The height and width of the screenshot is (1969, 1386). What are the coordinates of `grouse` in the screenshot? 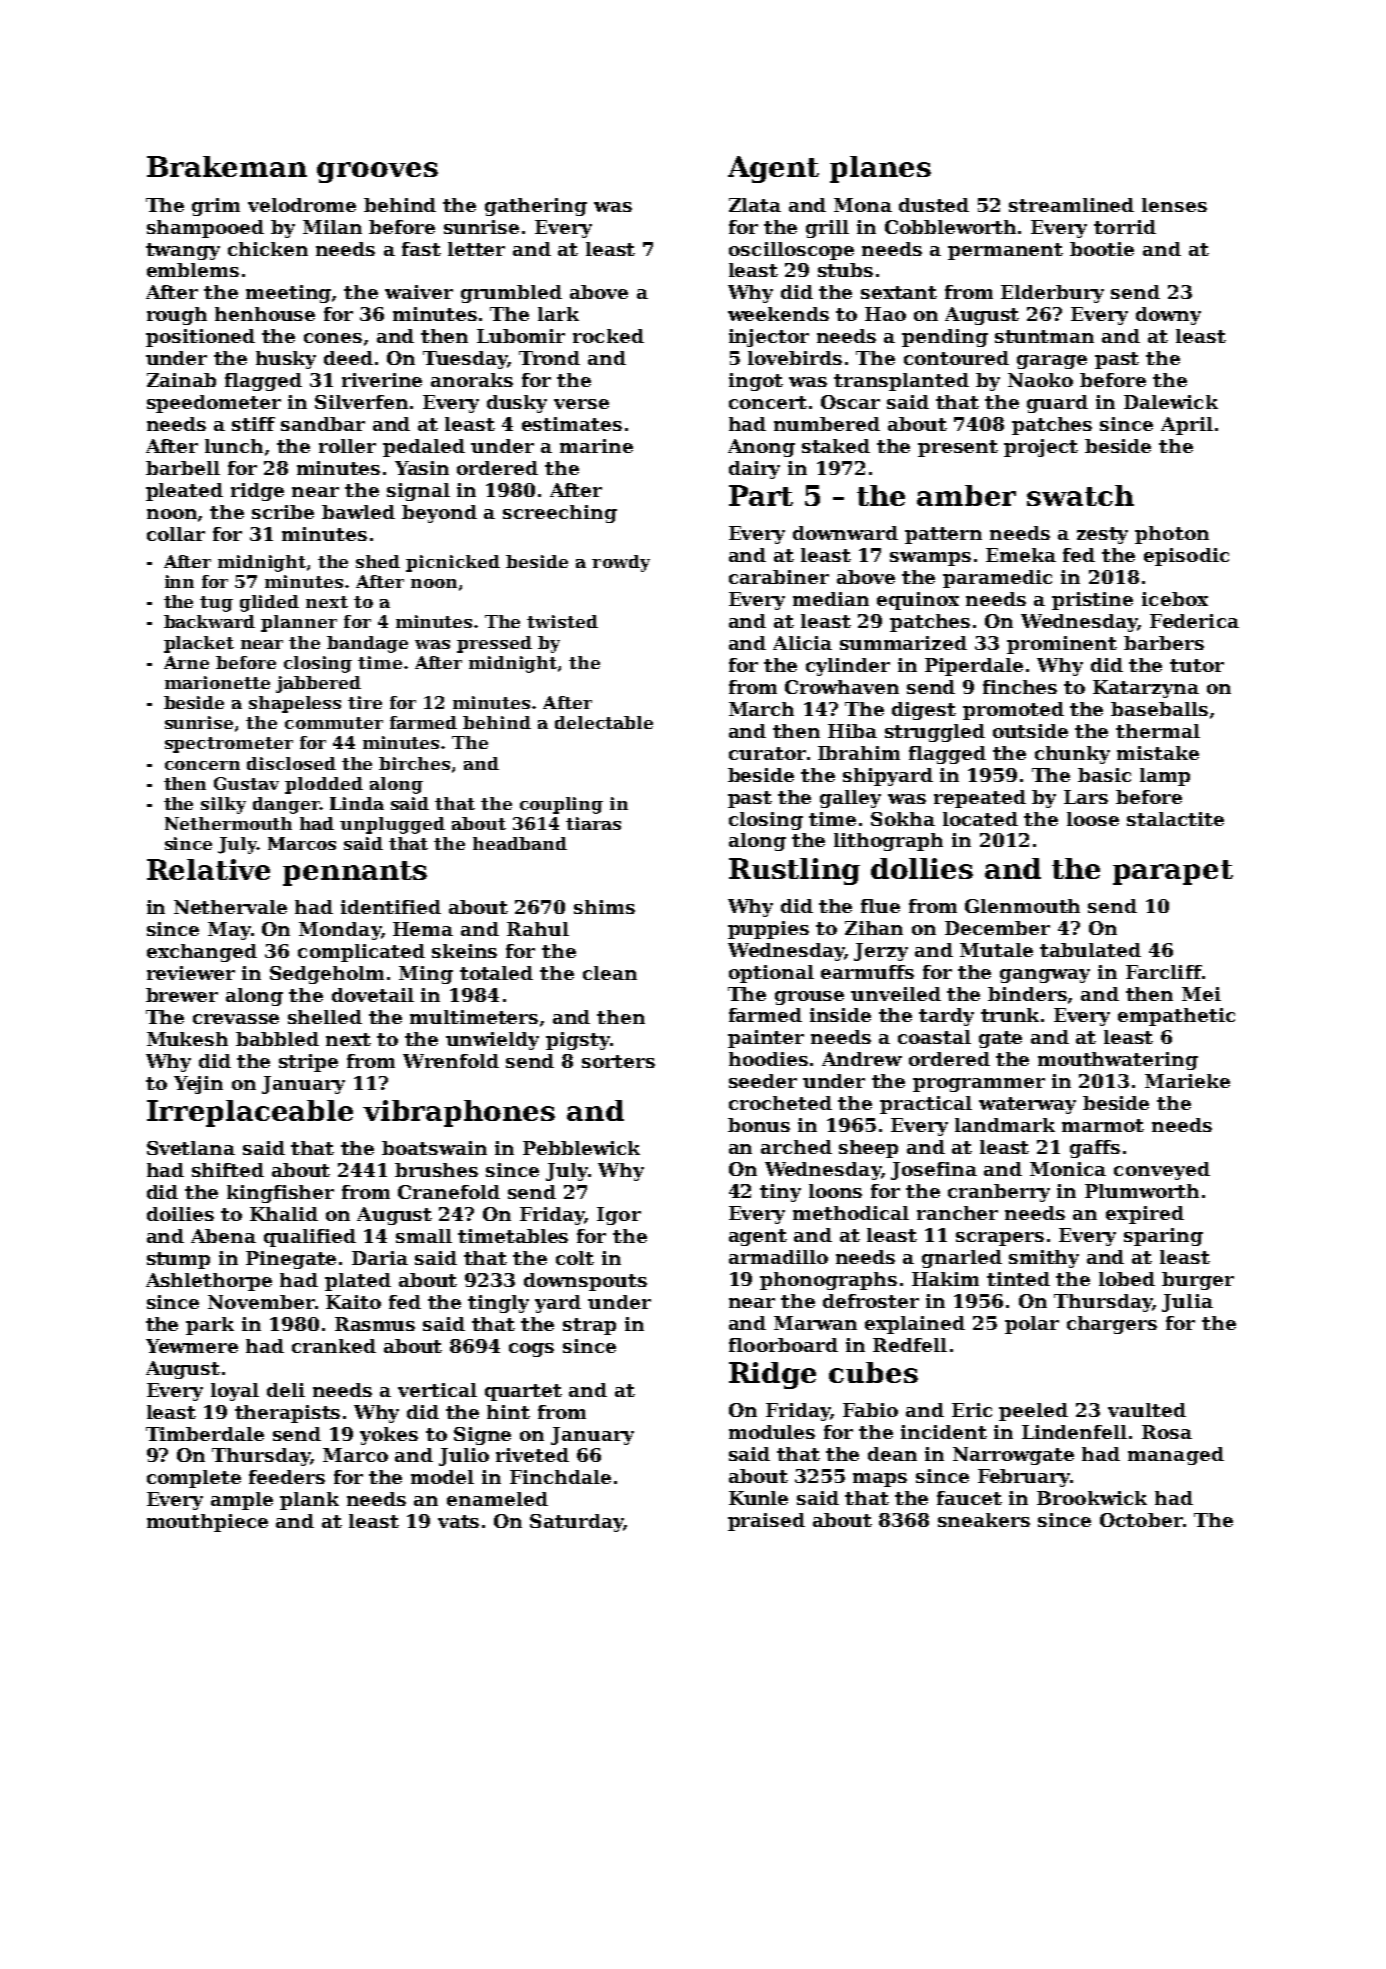 It's located at (809, 998).
